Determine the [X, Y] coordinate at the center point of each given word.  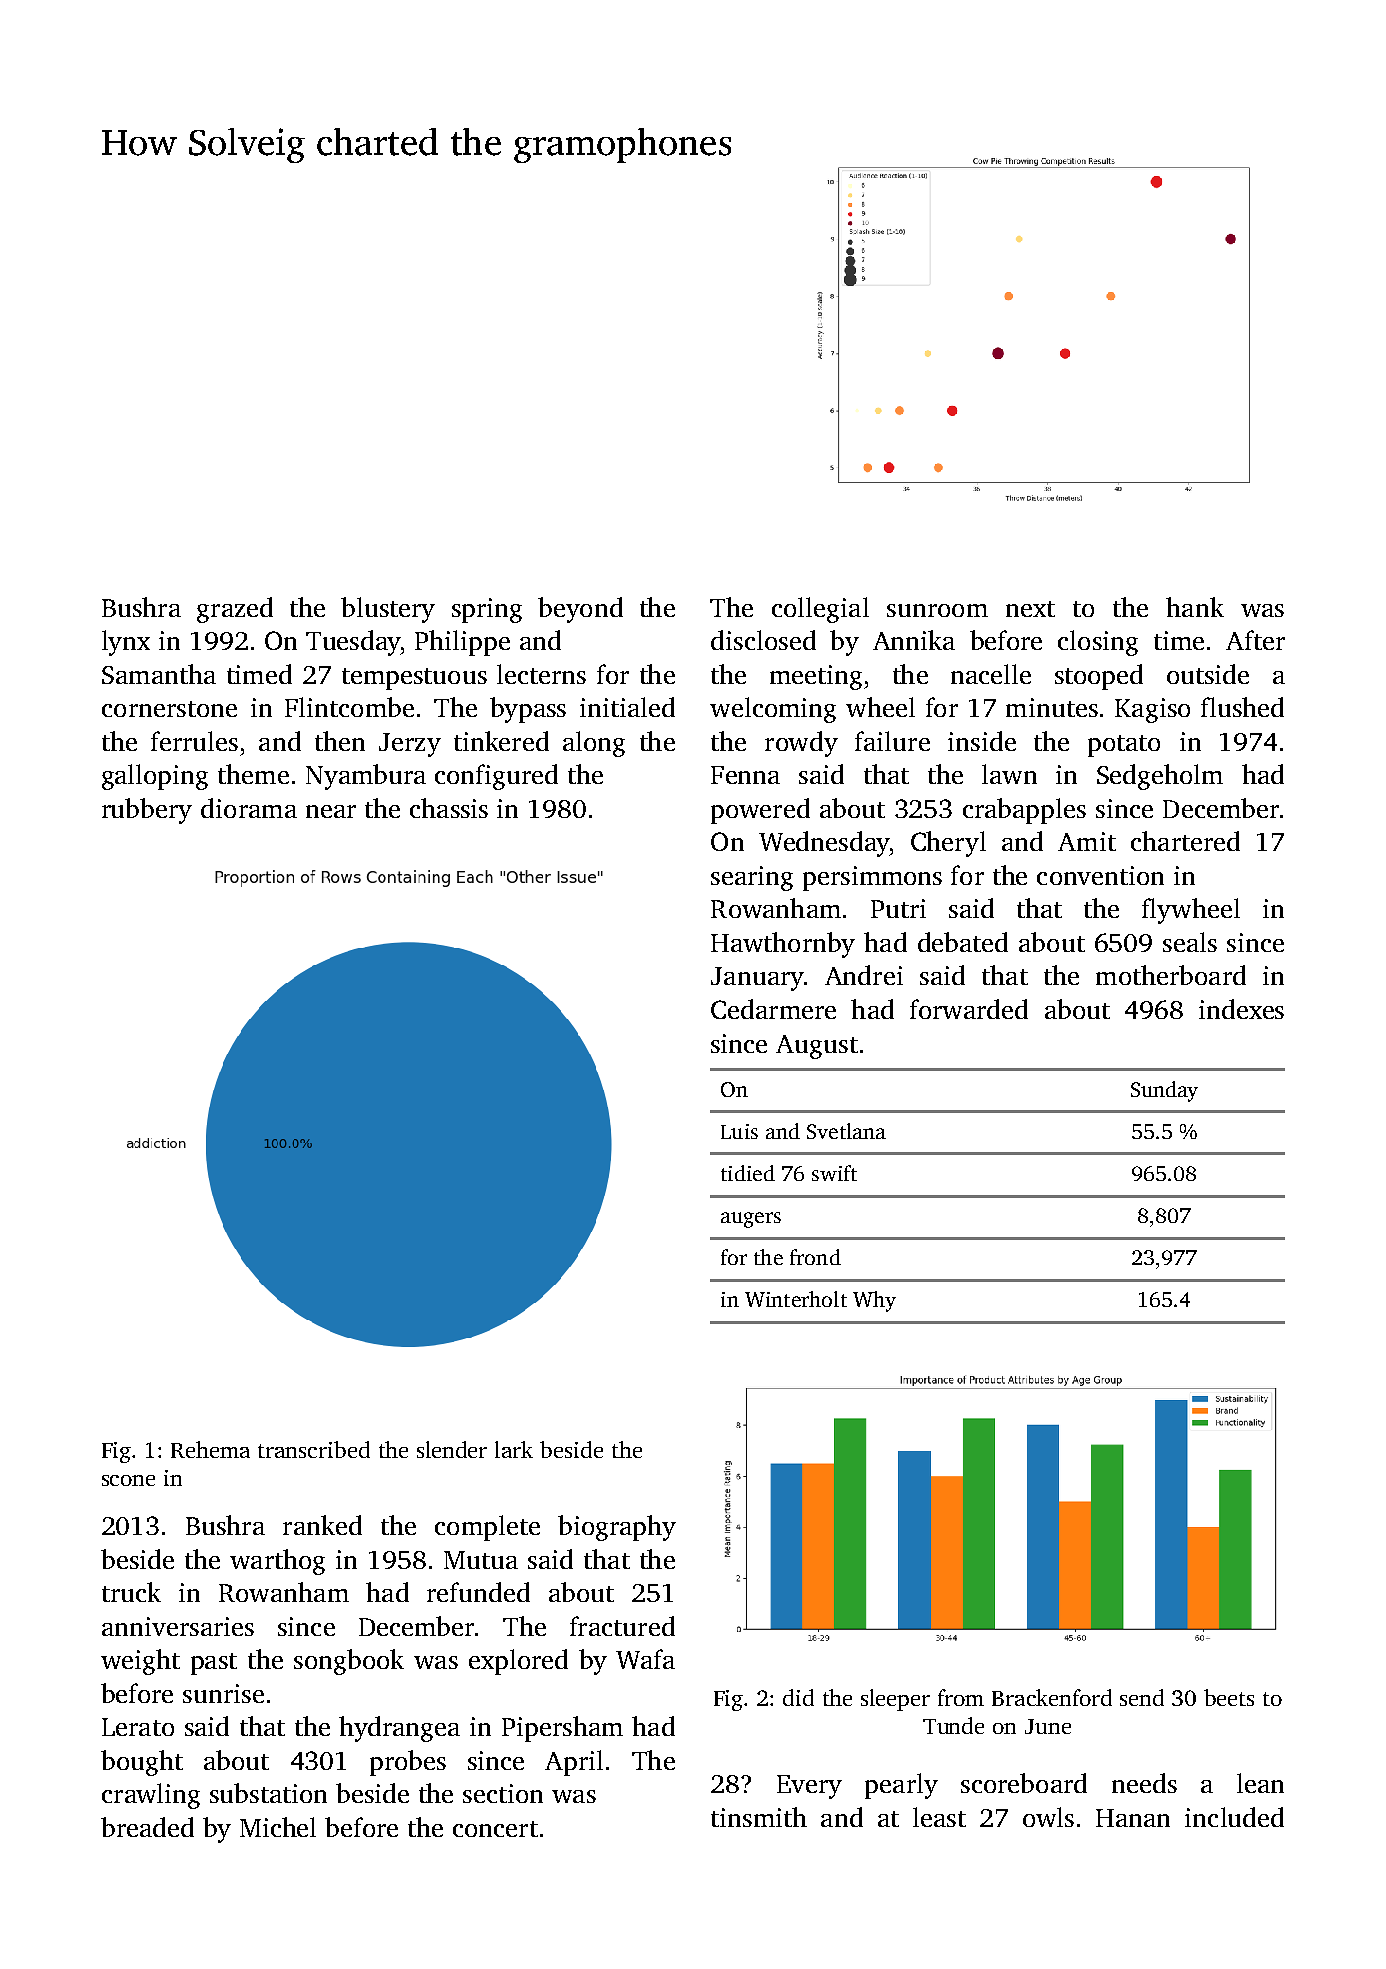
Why [874, 1301]
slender [452, 1449]
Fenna [745, 775]
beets [1229, 1697]
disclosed [763, 640]
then [340, 741]
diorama [249, 808]
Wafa [645, 1659]
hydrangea [399, 1729]
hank [1195, 607]
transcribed [314, 1449]
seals [1190, 942]
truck [131, 1592]
